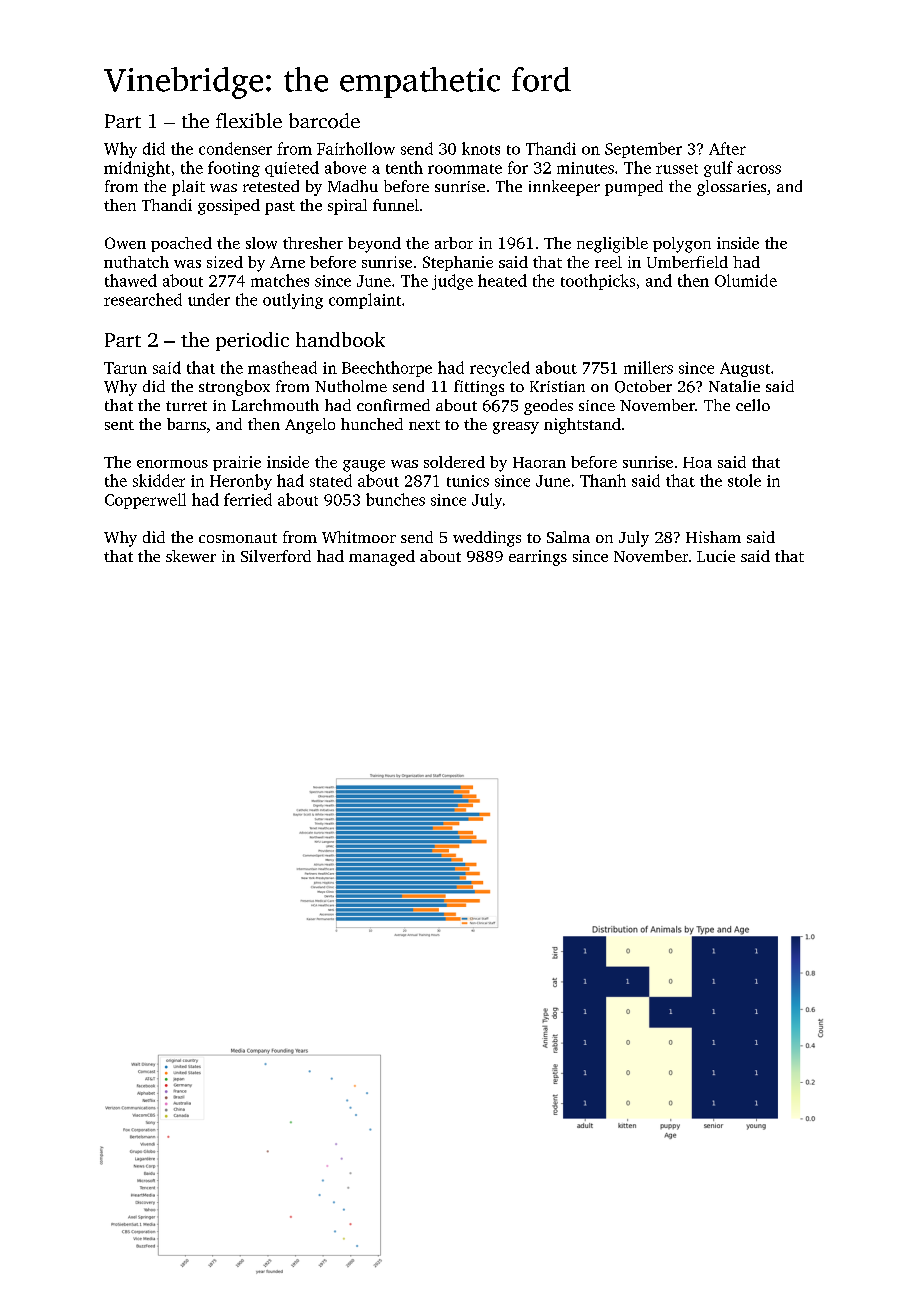 The image size is (908, 1316). Describe the element at coordinates (191, 556) in the screenshot. I see `skewer` at that location.
